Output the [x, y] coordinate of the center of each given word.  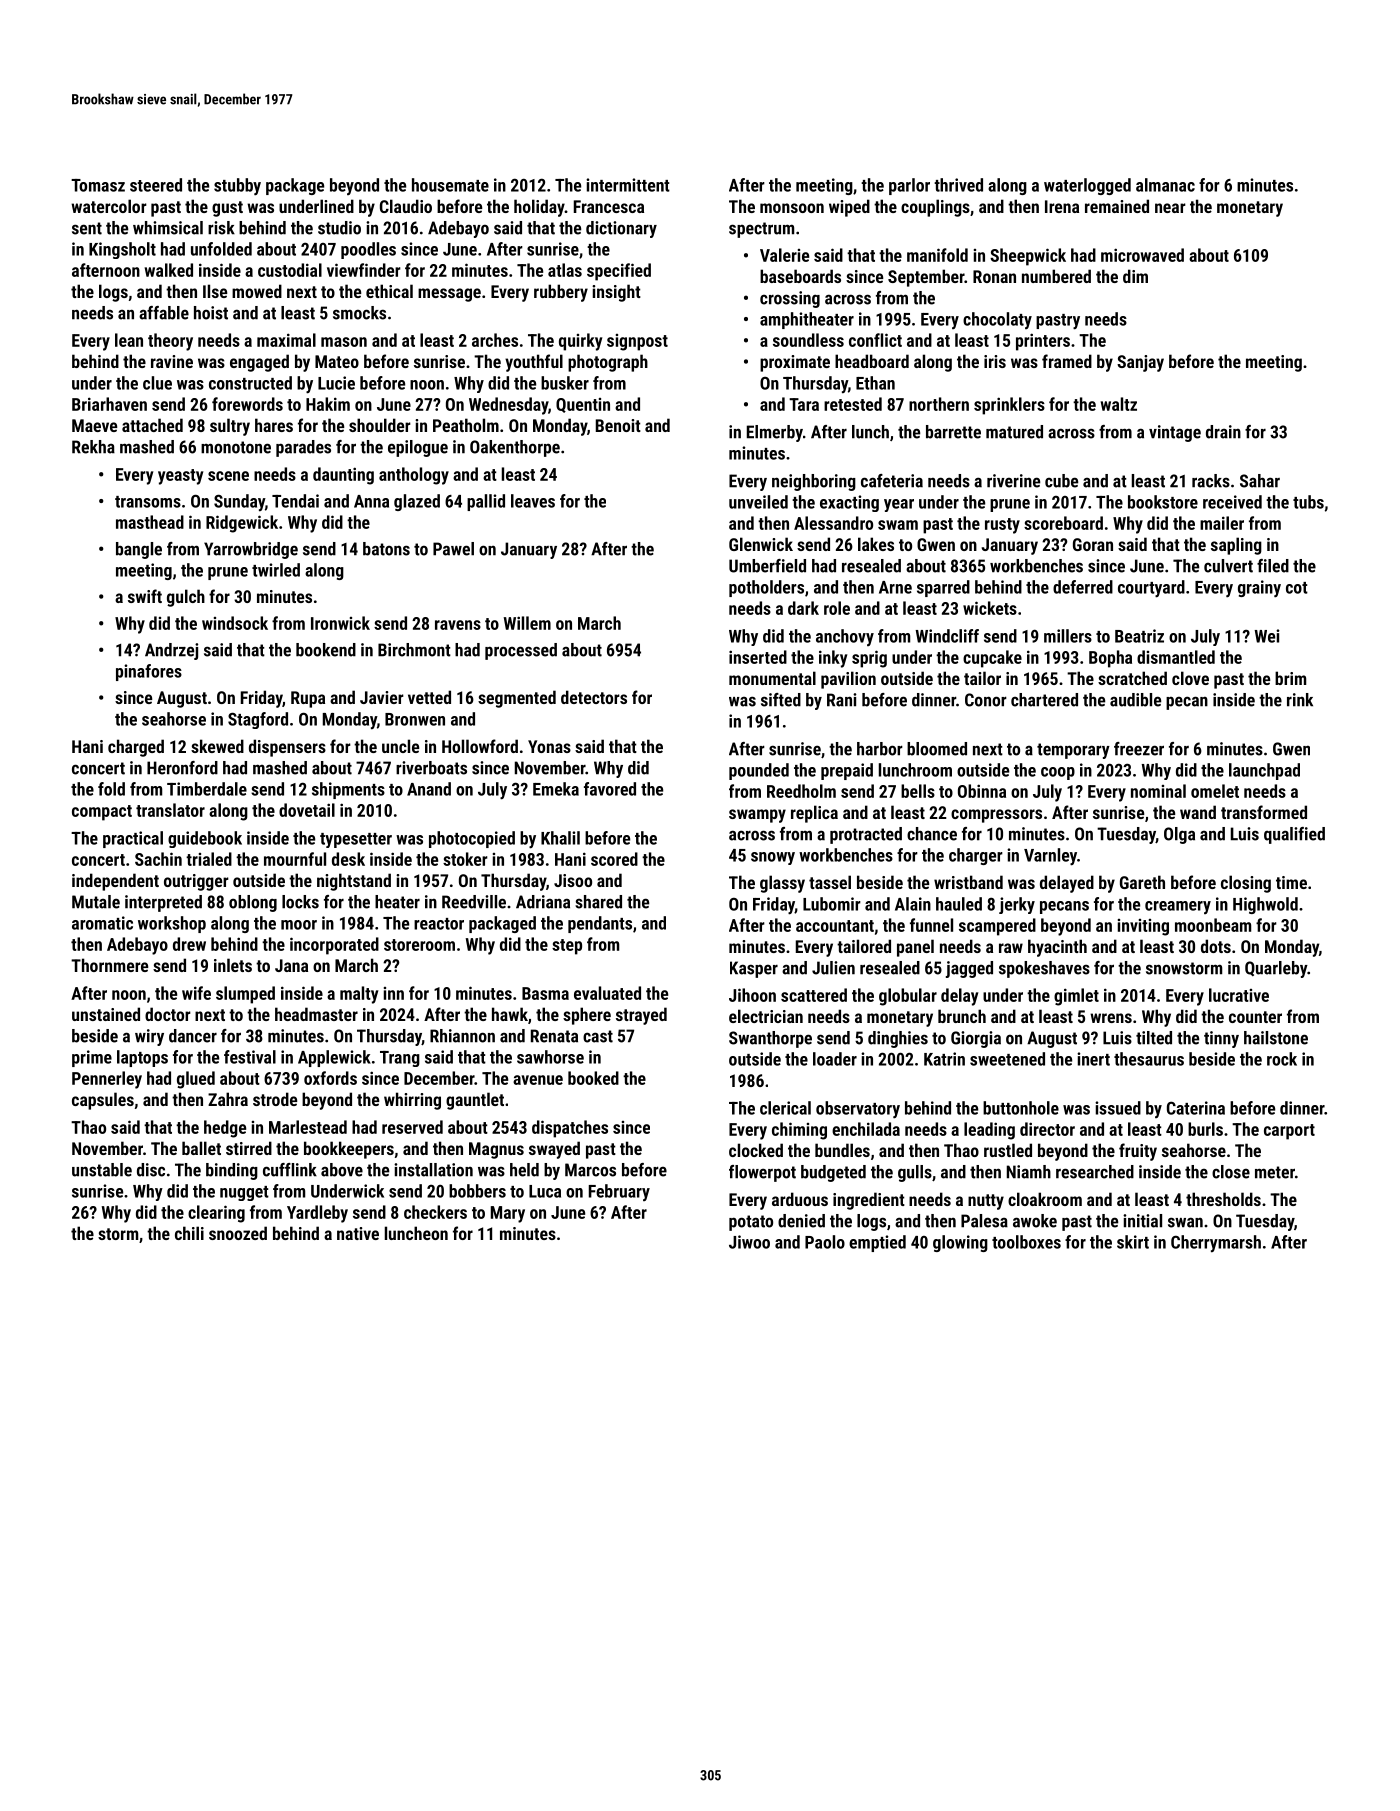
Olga [1179, 835]
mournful [295, 859]
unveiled [758, 502]
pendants [600, 924]
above [342, 1170]
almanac [1165, 185]
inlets [233, 965]
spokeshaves [1044, 969]
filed [1273, 566]
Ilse [215, 291]
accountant [835, 926]
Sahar [1260, 481]
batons [386, 549]
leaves [533, 501]
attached [152, 425]
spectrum [761, 230]
